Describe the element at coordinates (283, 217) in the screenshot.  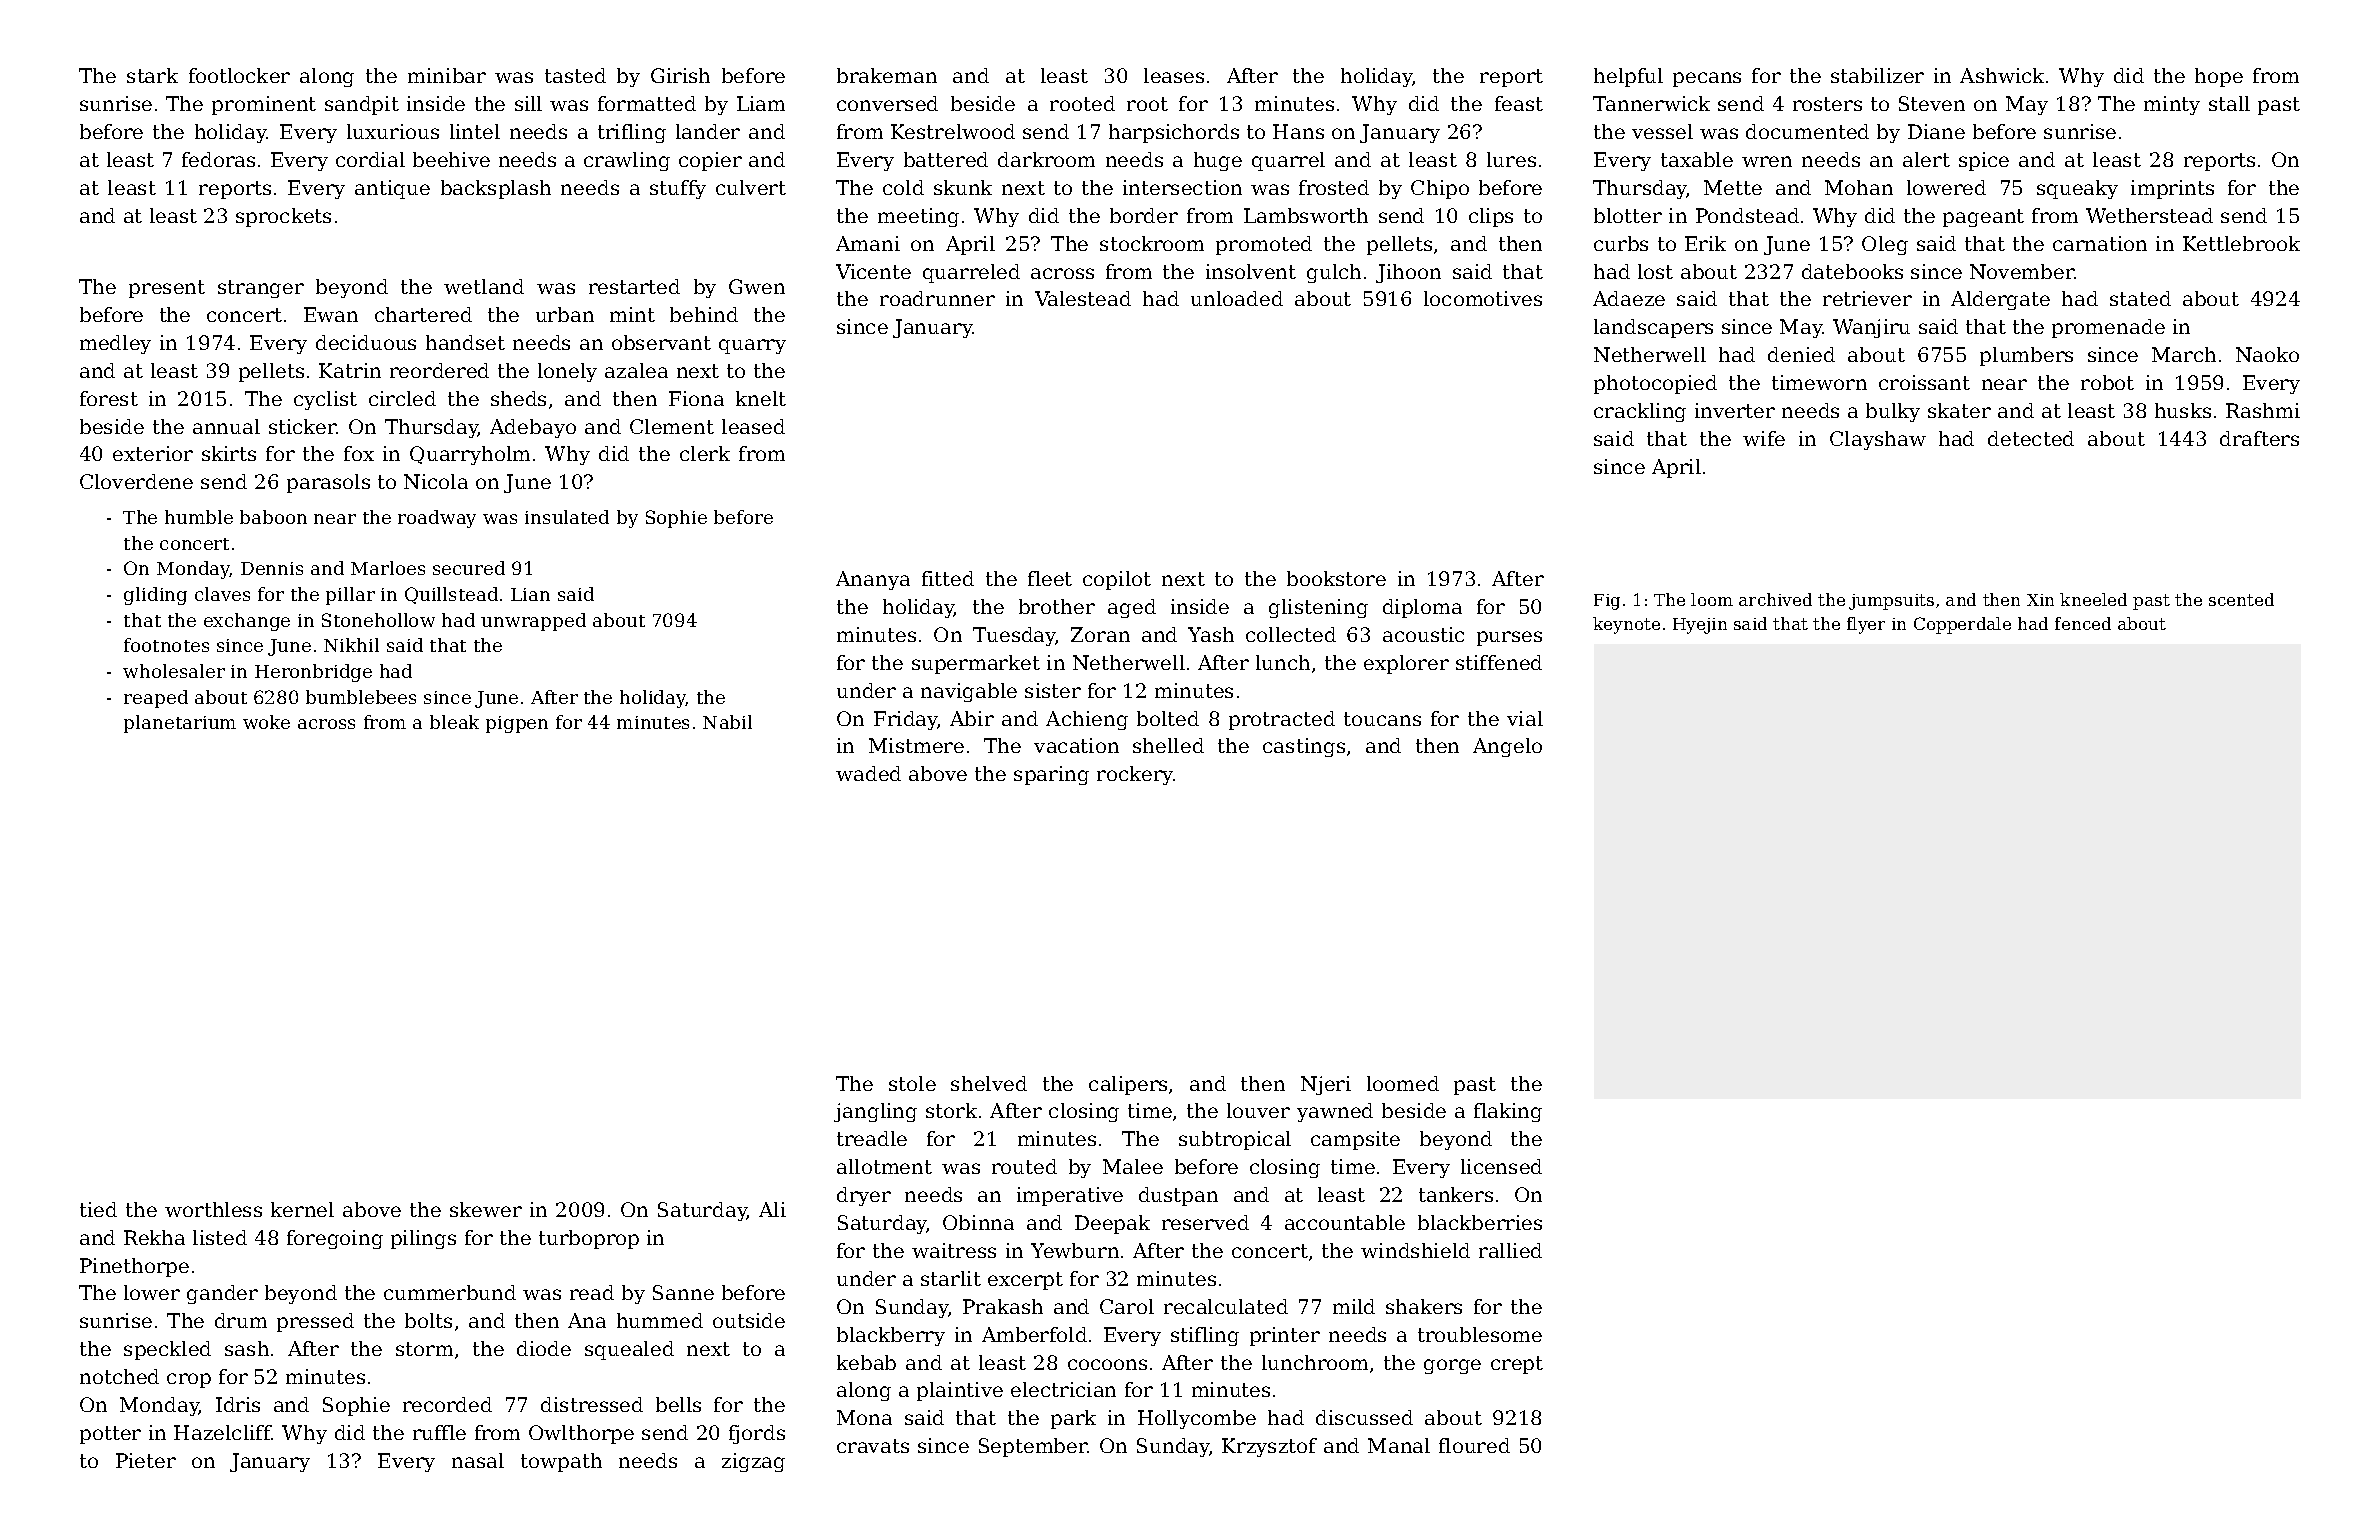
I see `sprockets` at that location.
